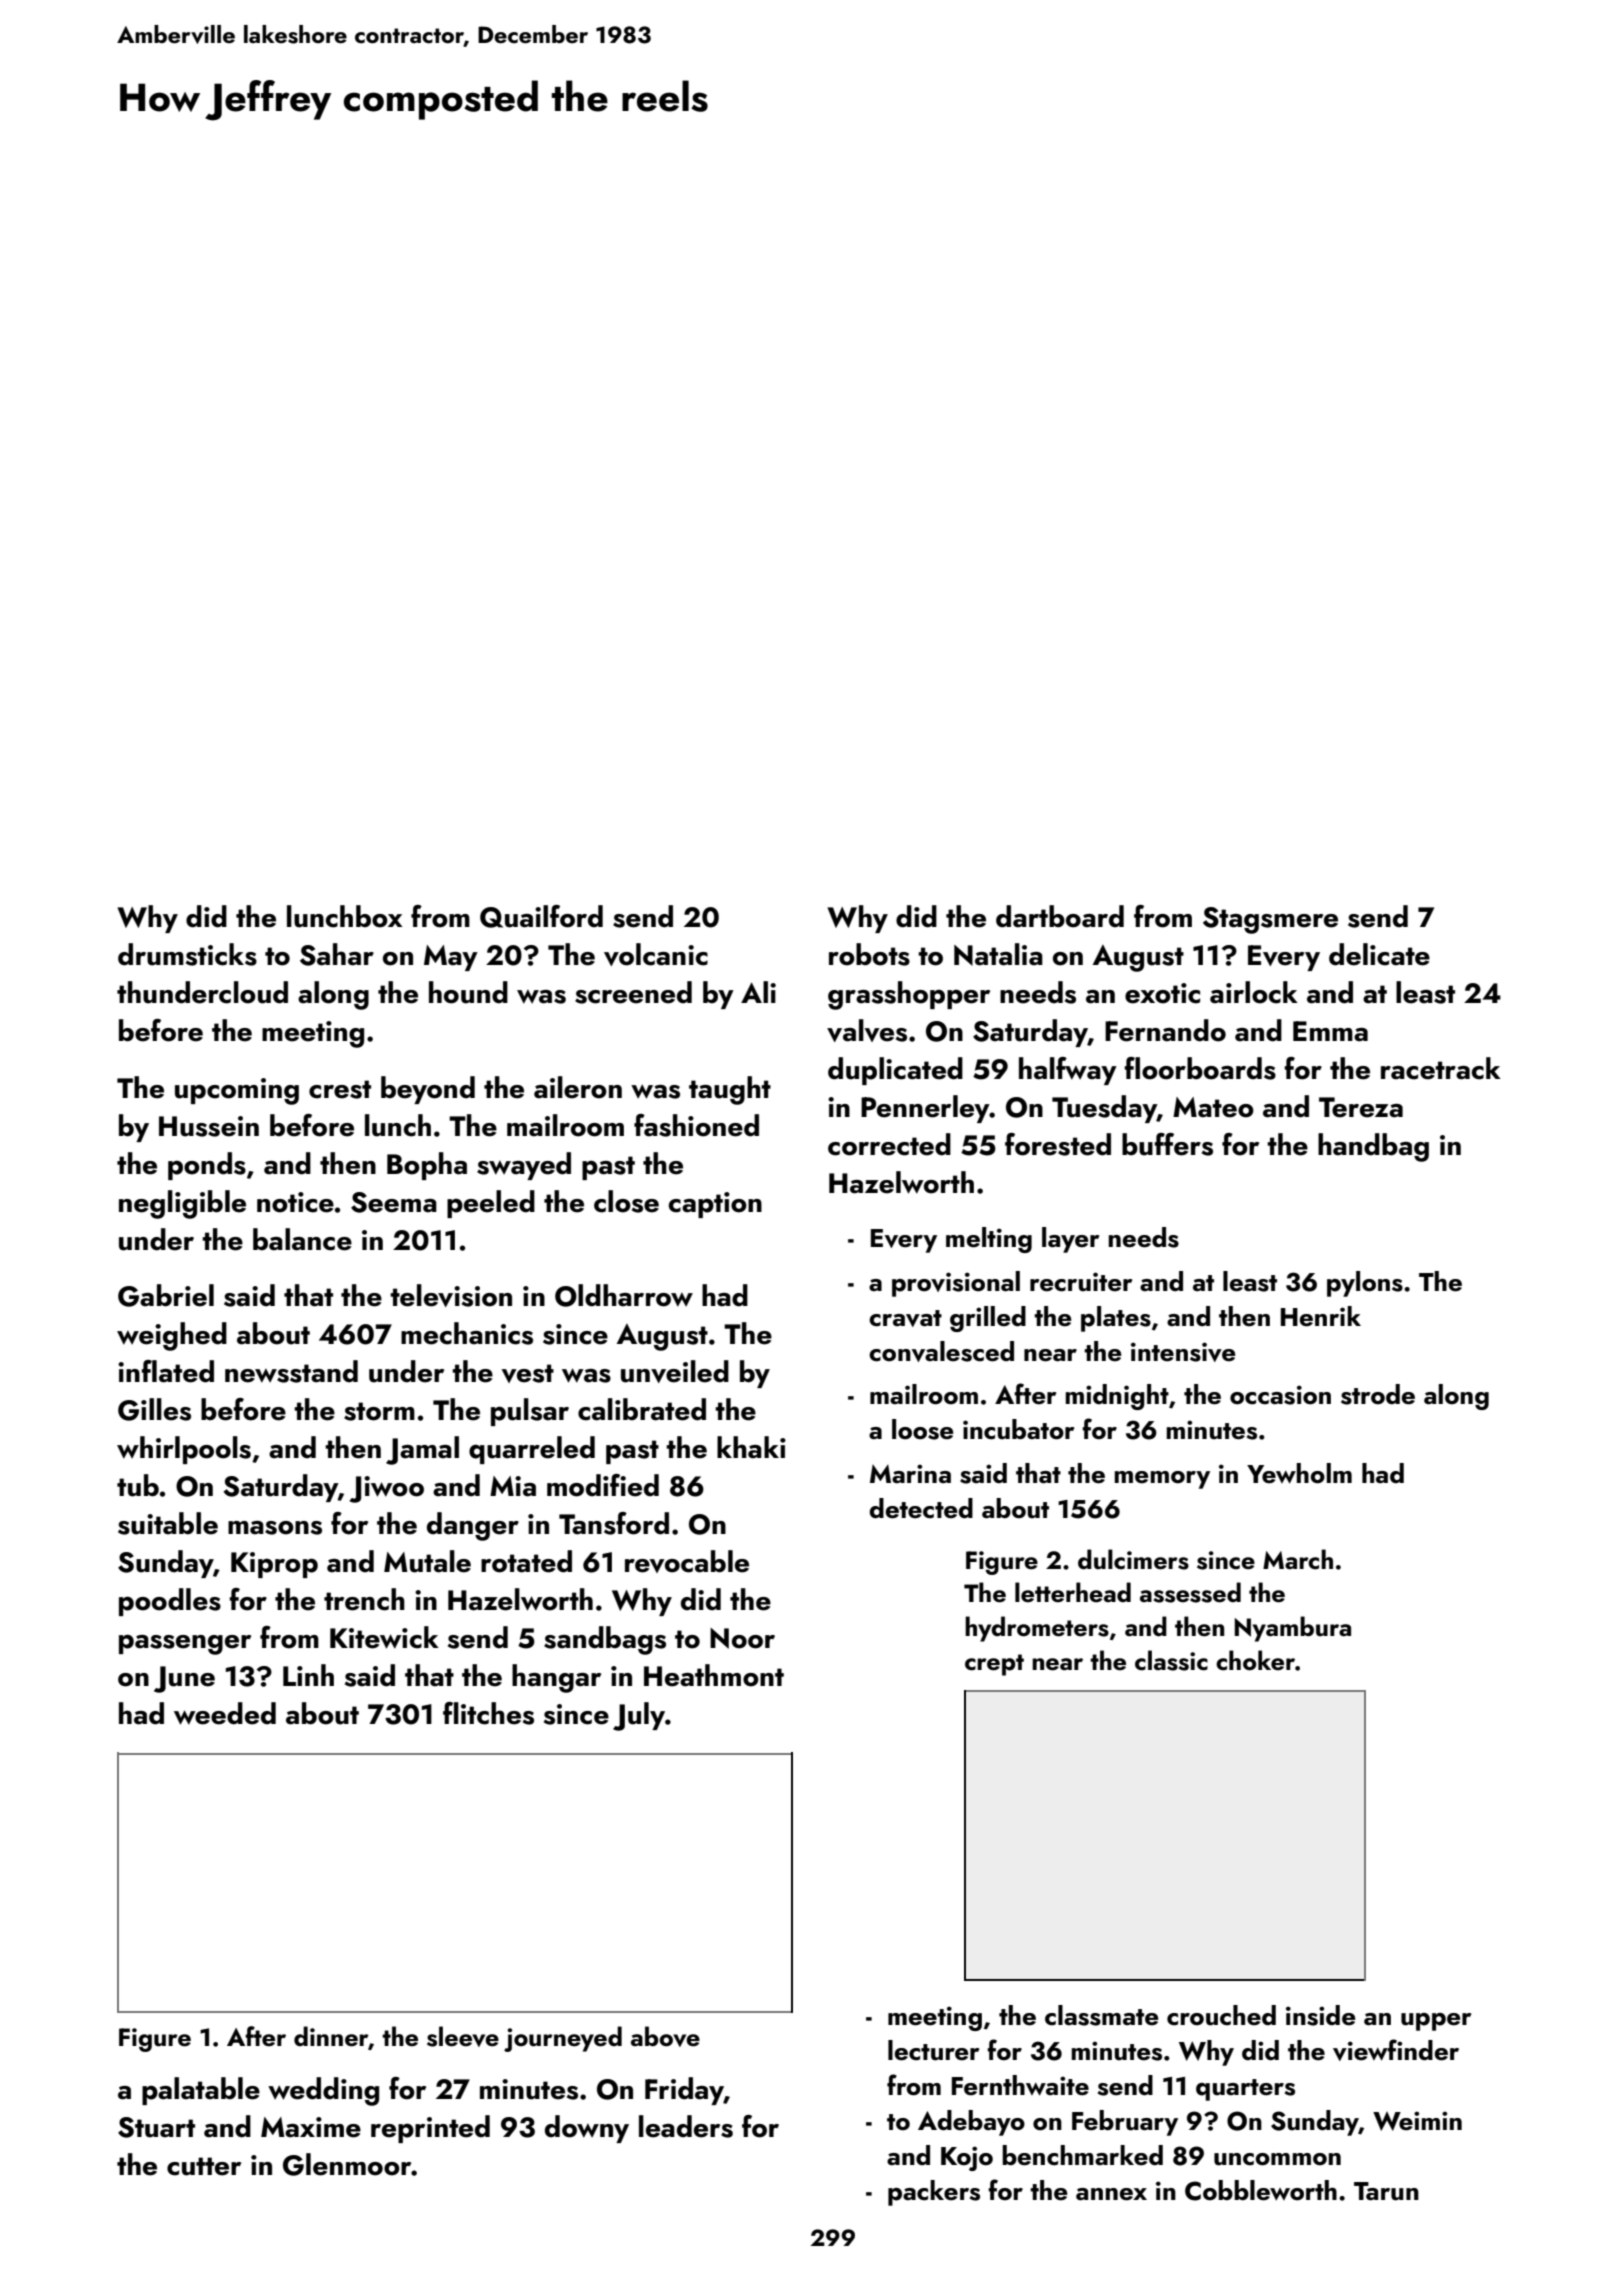 The height and width of the document is (2292, 1620). What do you see at coordinates (291, 1371) in the document?
I see `newsstand` at bounding box center [291, 1371].
